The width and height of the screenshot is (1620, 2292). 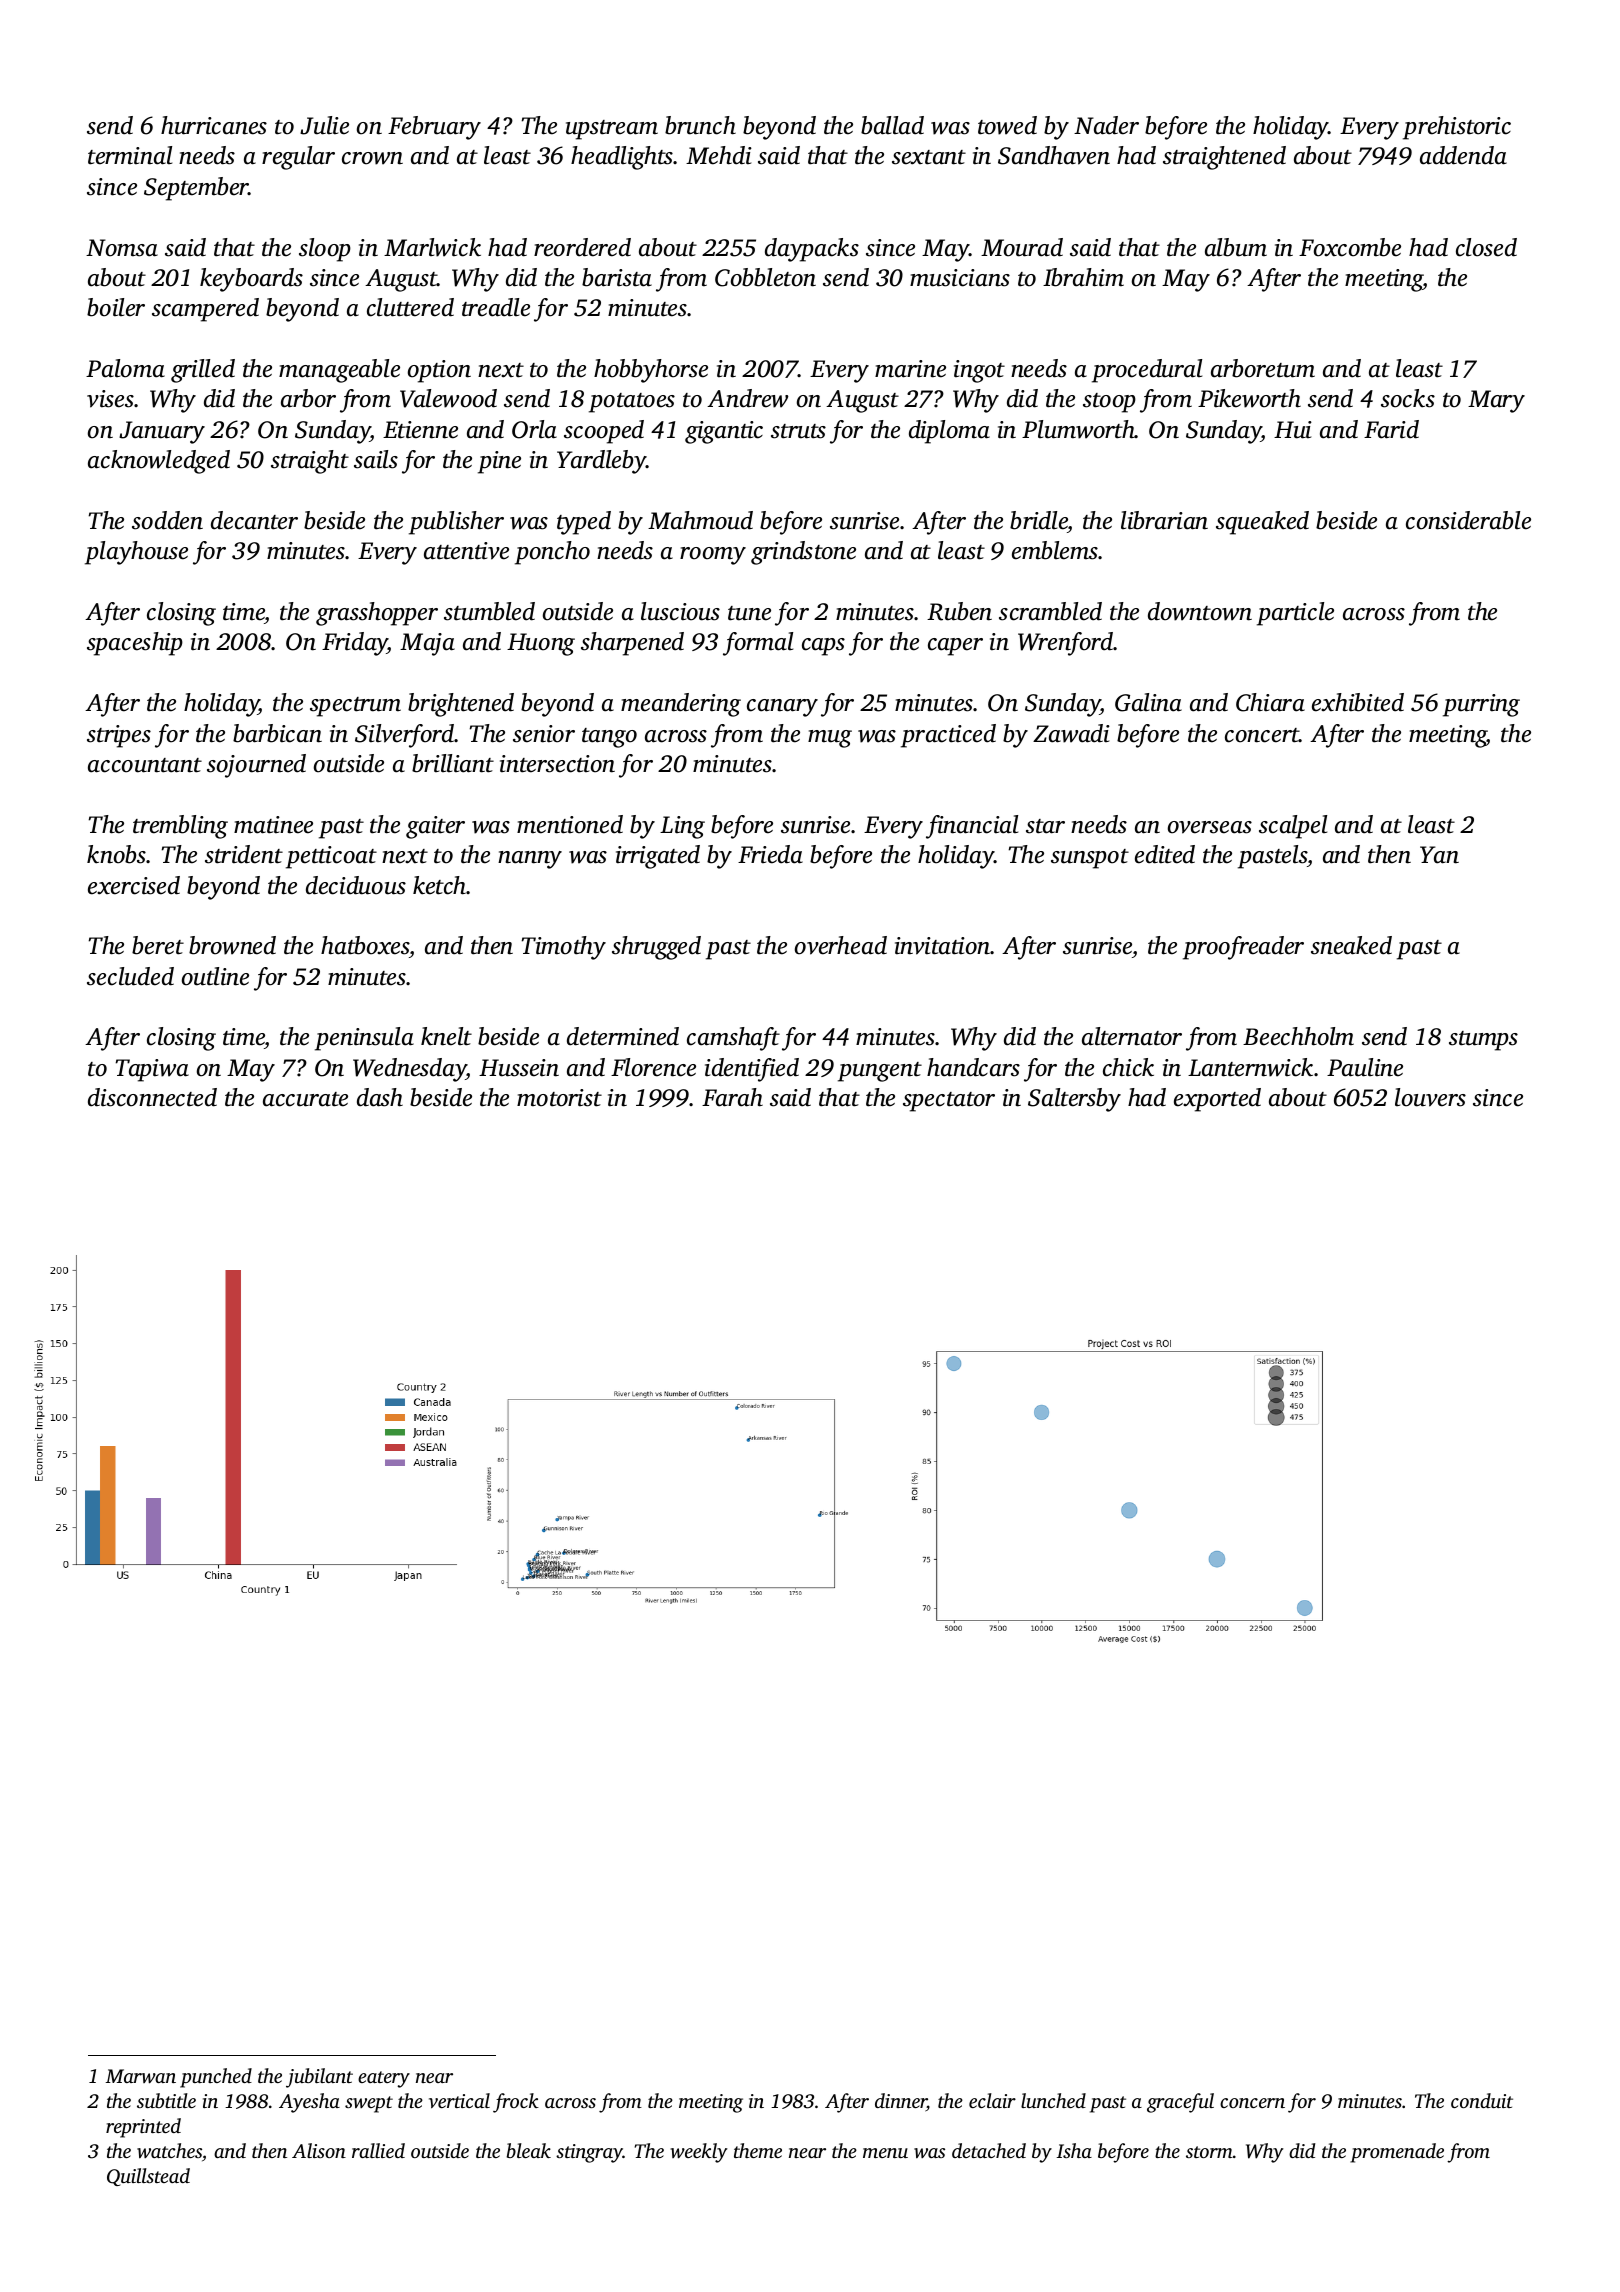 I want to click on dinner, so click(x=901, y=2102).
